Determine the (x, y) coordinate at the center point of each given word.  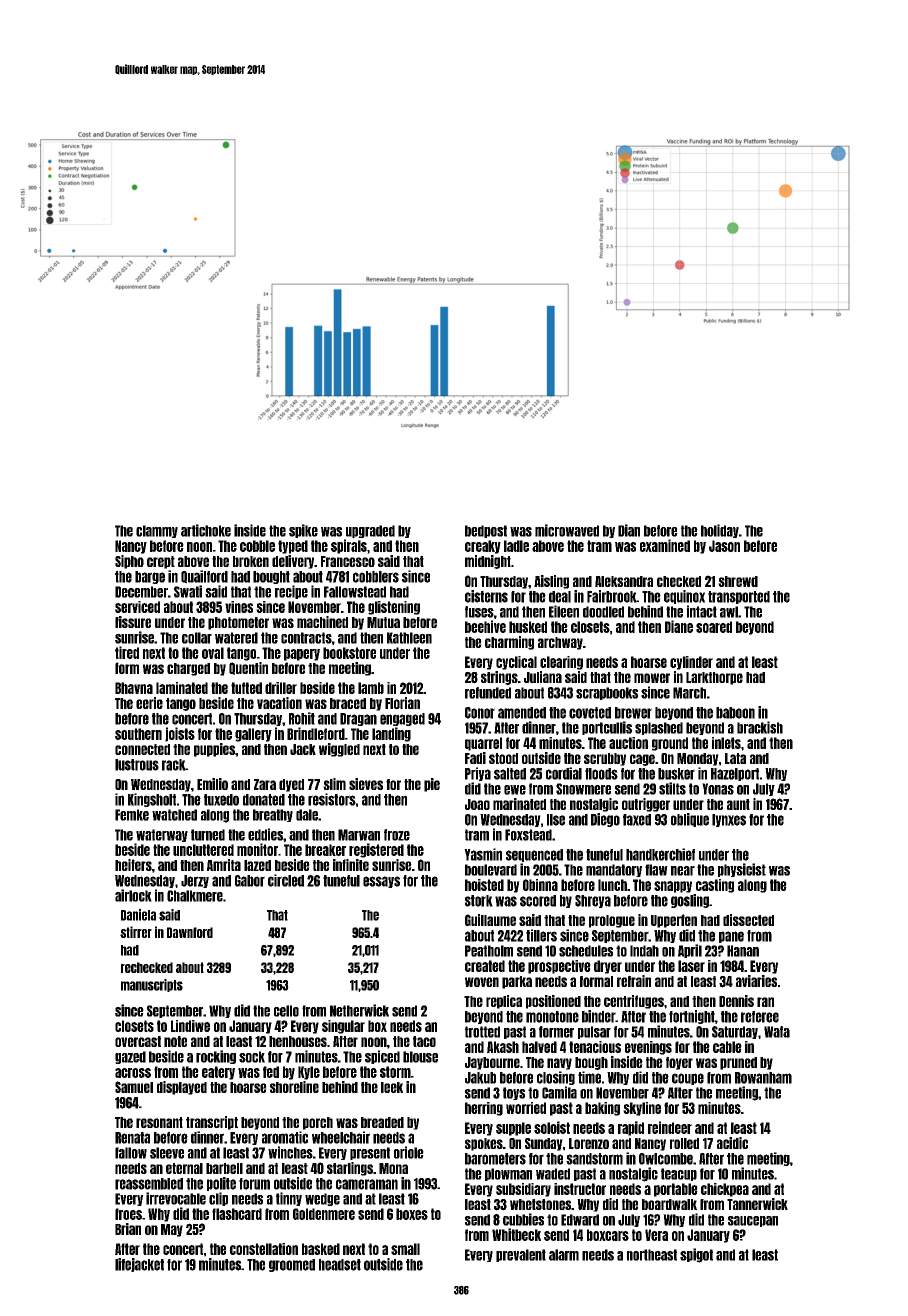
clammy (157, 531)
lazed (257, 865)
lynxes (729, 820)
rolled (684, 1143)
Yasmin (483, 854)
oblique (690, 820)
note (175, 1041)
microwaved (567, 530)
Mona (393, 1168)
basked (321, 1249)
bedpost (486, 531)
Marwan (359, 835)
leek (392, 1087)
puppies (214, 750)
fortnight (692, 1017)
